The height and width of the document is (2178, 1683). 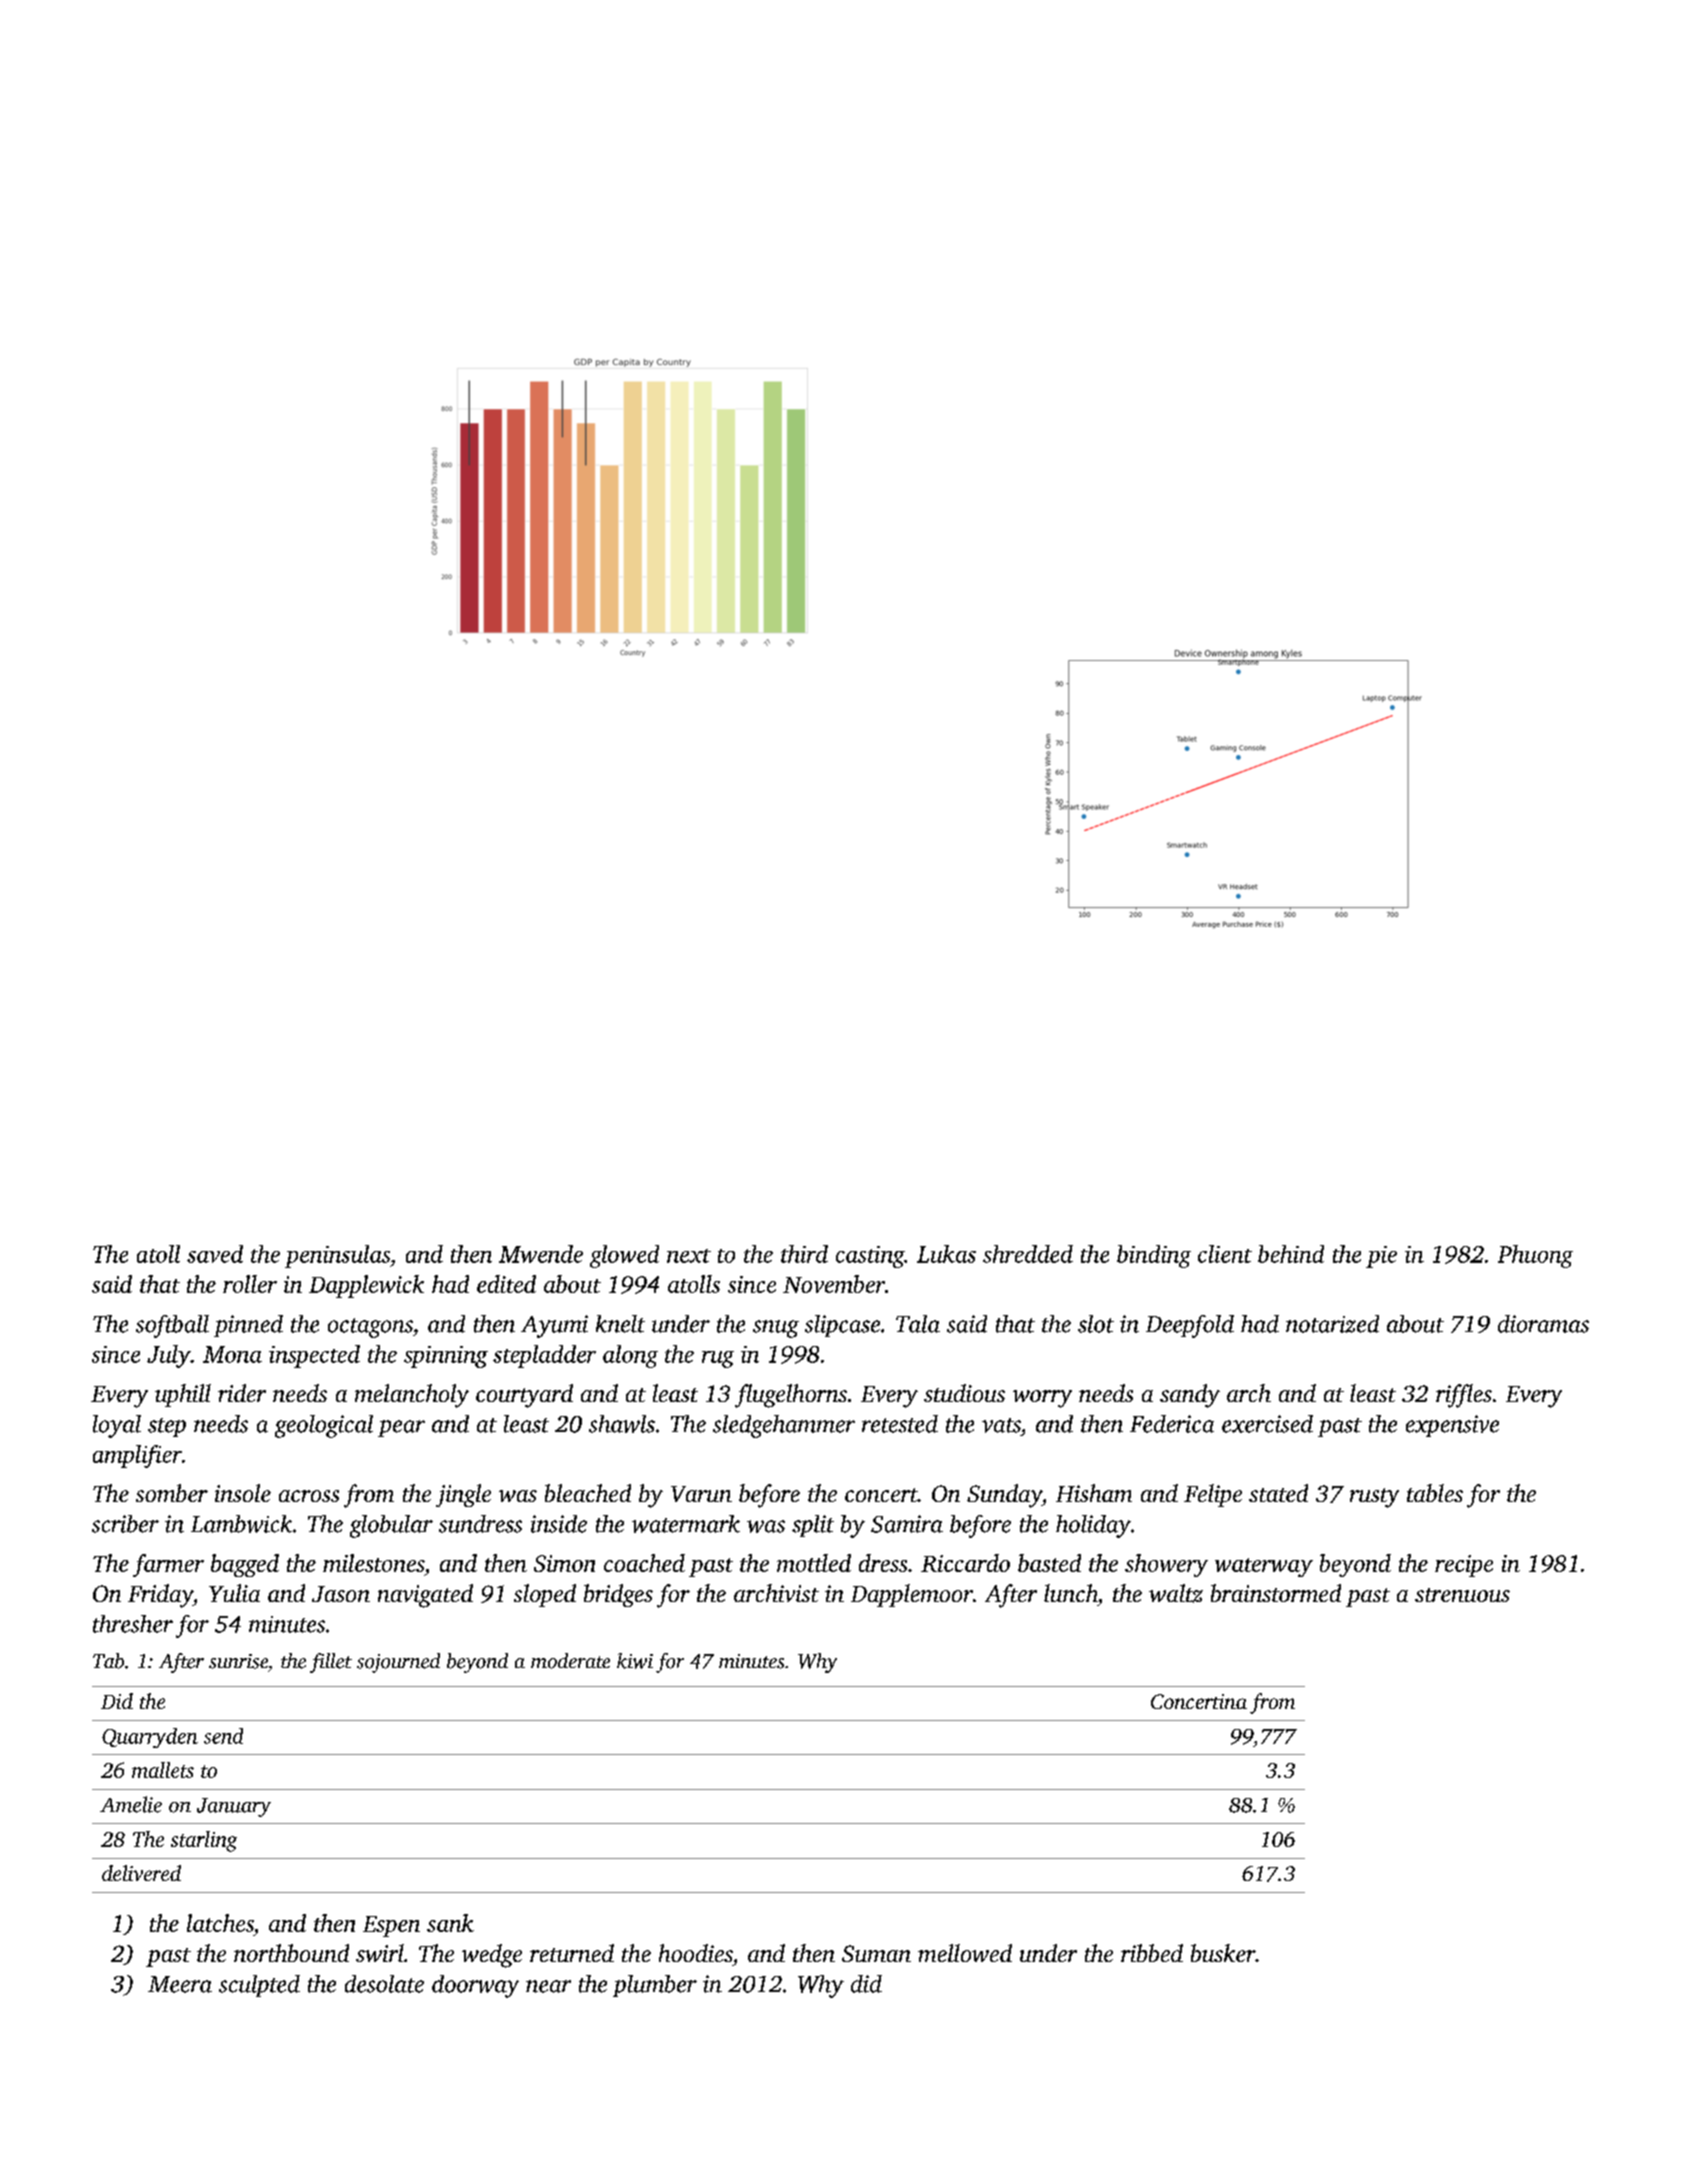 What do you see at coordinates (635, 1661) in the document?
I see `kiwi` at bounding box center [635, 1661].
